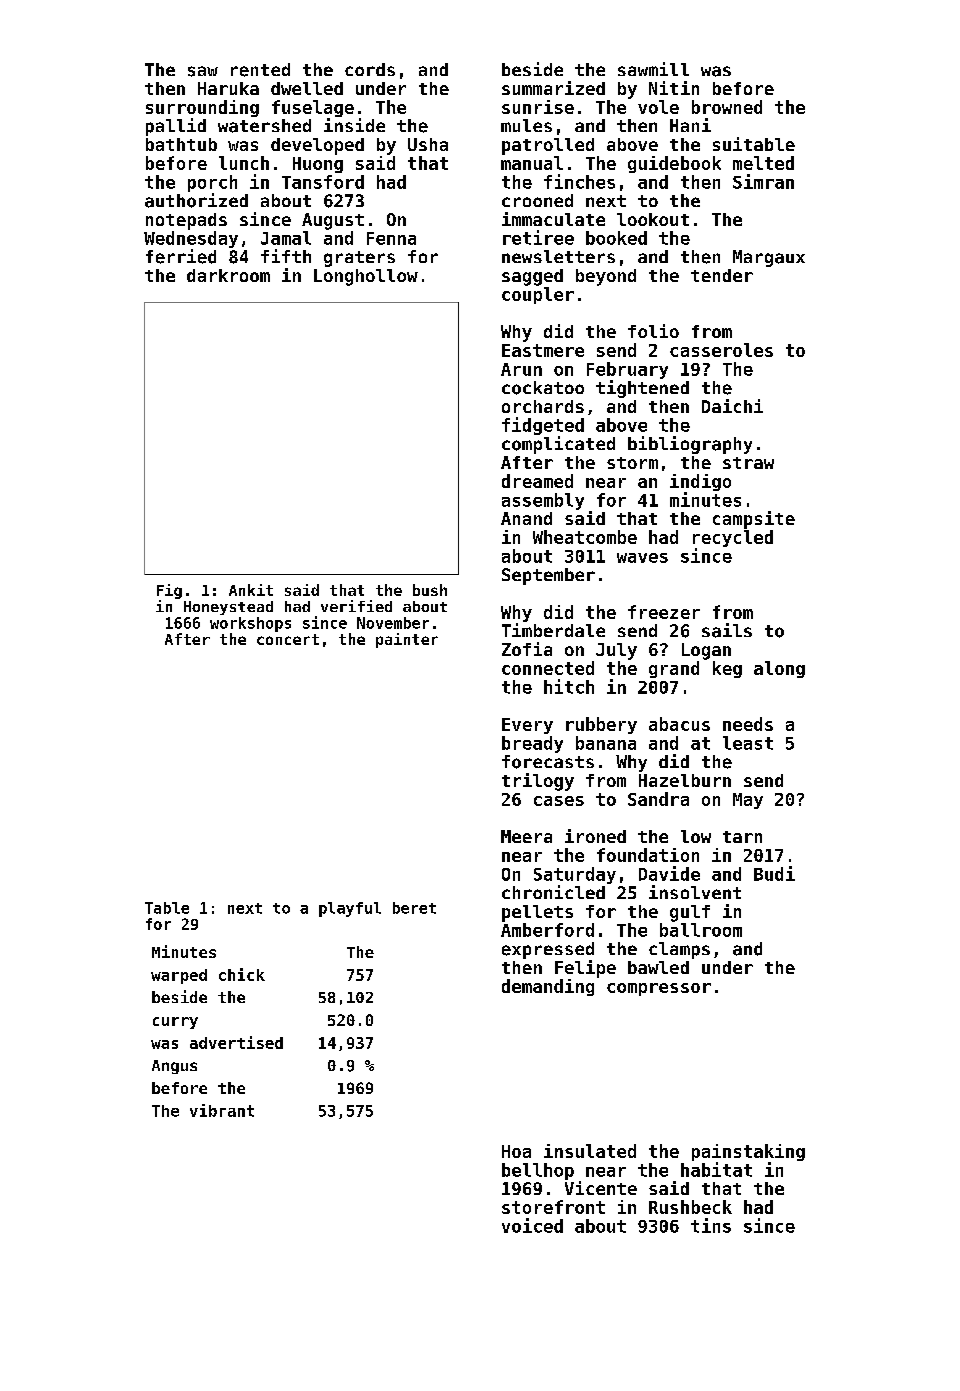 Image resolution: width=960 pixels, height=1391 pixels. Describe the element at coordinates (242, 974) in the screenshot. I see `chick` at that location.
